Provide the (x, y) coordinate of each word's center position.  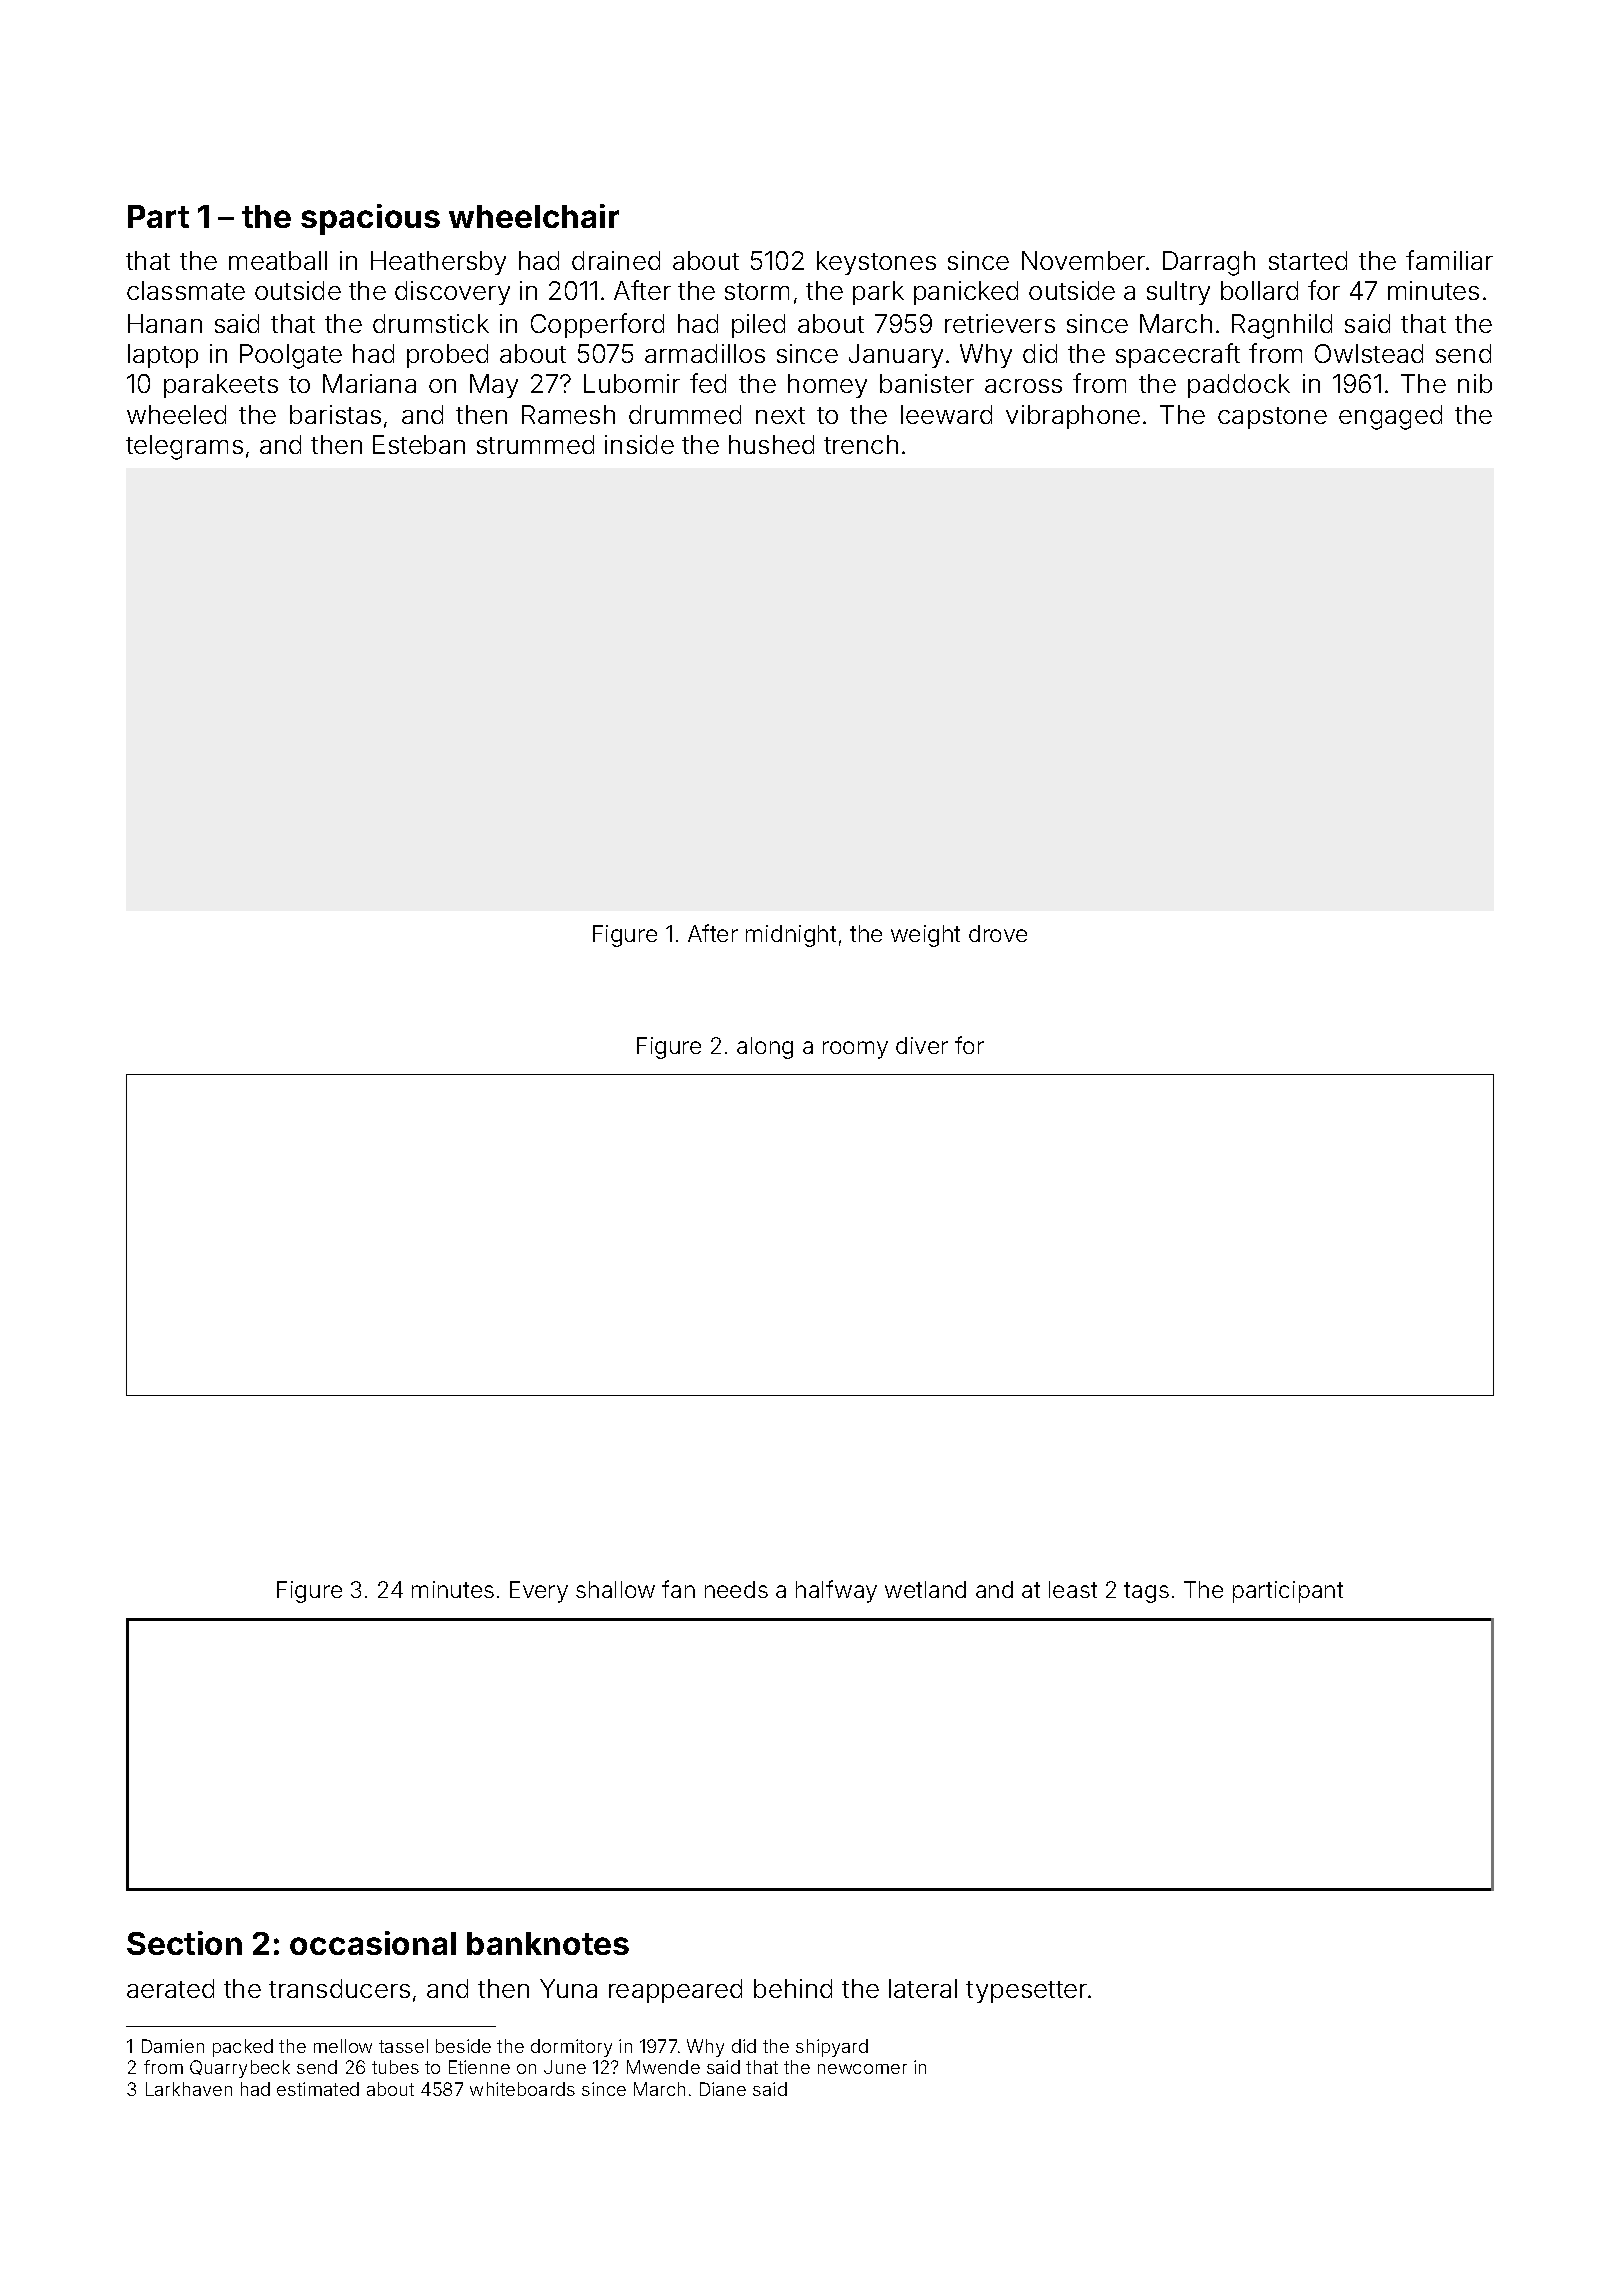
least (1073, 1589)
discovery (452, 293)
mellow (343, 2046)
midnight (791, 936)
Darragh (1209, 263)
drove (998, 933)
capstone (1272, 418)
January (896, 356)
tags (1146, 1592)
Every (539, 1592)
